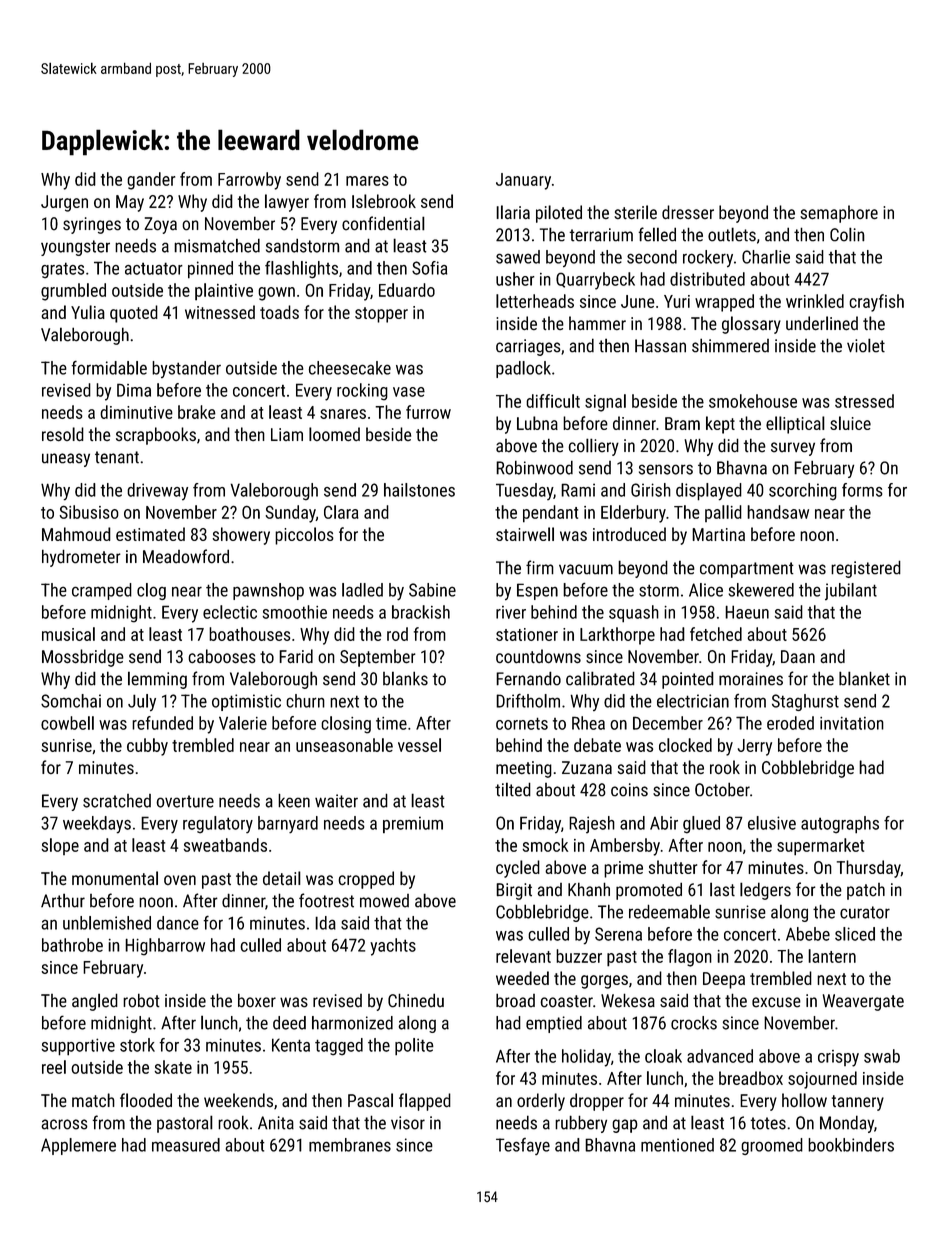 The height and width of the screenshot is (1233, 952). I want to click on cabooses, so click(222, 656).
